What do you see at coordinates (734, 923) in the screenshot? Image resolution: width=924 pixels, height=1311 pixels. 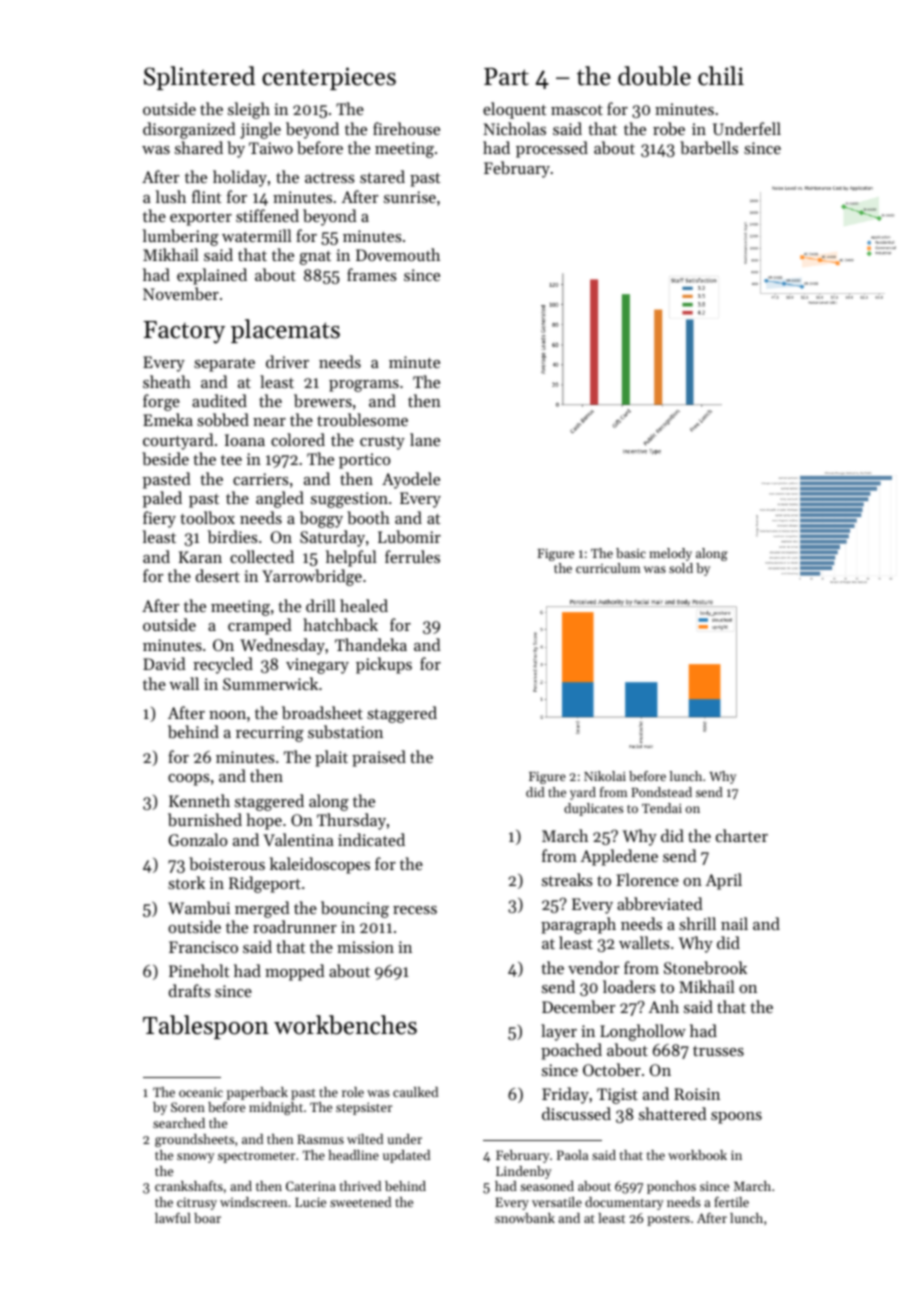 I see `nail` at bounding box center [734, 923].
